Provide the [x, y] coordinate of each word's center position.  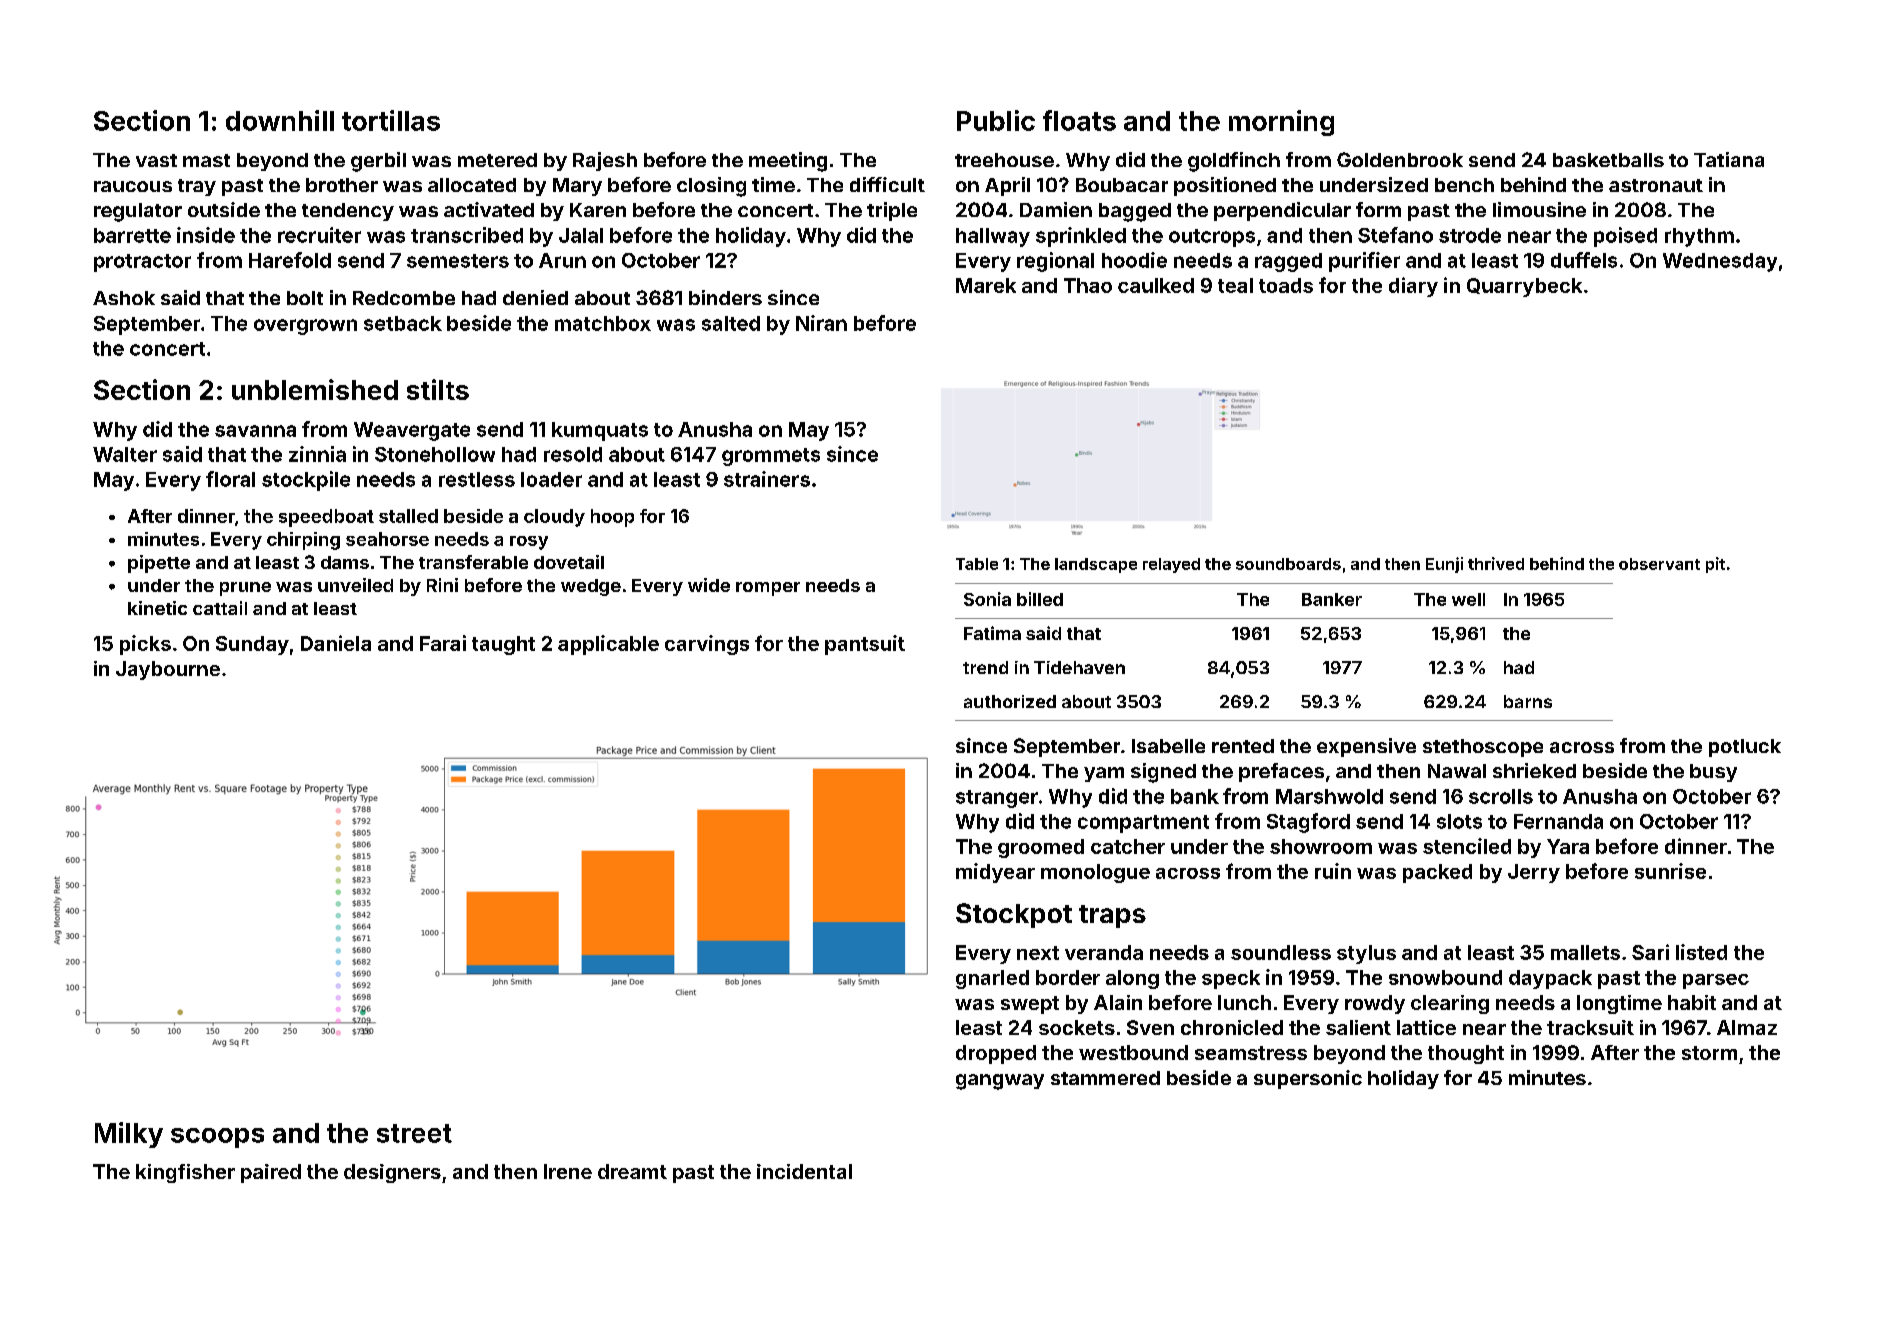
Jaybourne [168, 670]
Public [996, 120]
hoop [612, 518]
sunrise [1670, 871]
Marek [986, 285]
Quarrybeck [1524, 287]
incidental [804, 1171]
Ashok [124, 298]
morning [1281, 123]
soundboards [1288, 564]
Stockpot [1014, 915]
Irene [568, 1171]
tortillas [391, 120]
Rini [442, 585]
